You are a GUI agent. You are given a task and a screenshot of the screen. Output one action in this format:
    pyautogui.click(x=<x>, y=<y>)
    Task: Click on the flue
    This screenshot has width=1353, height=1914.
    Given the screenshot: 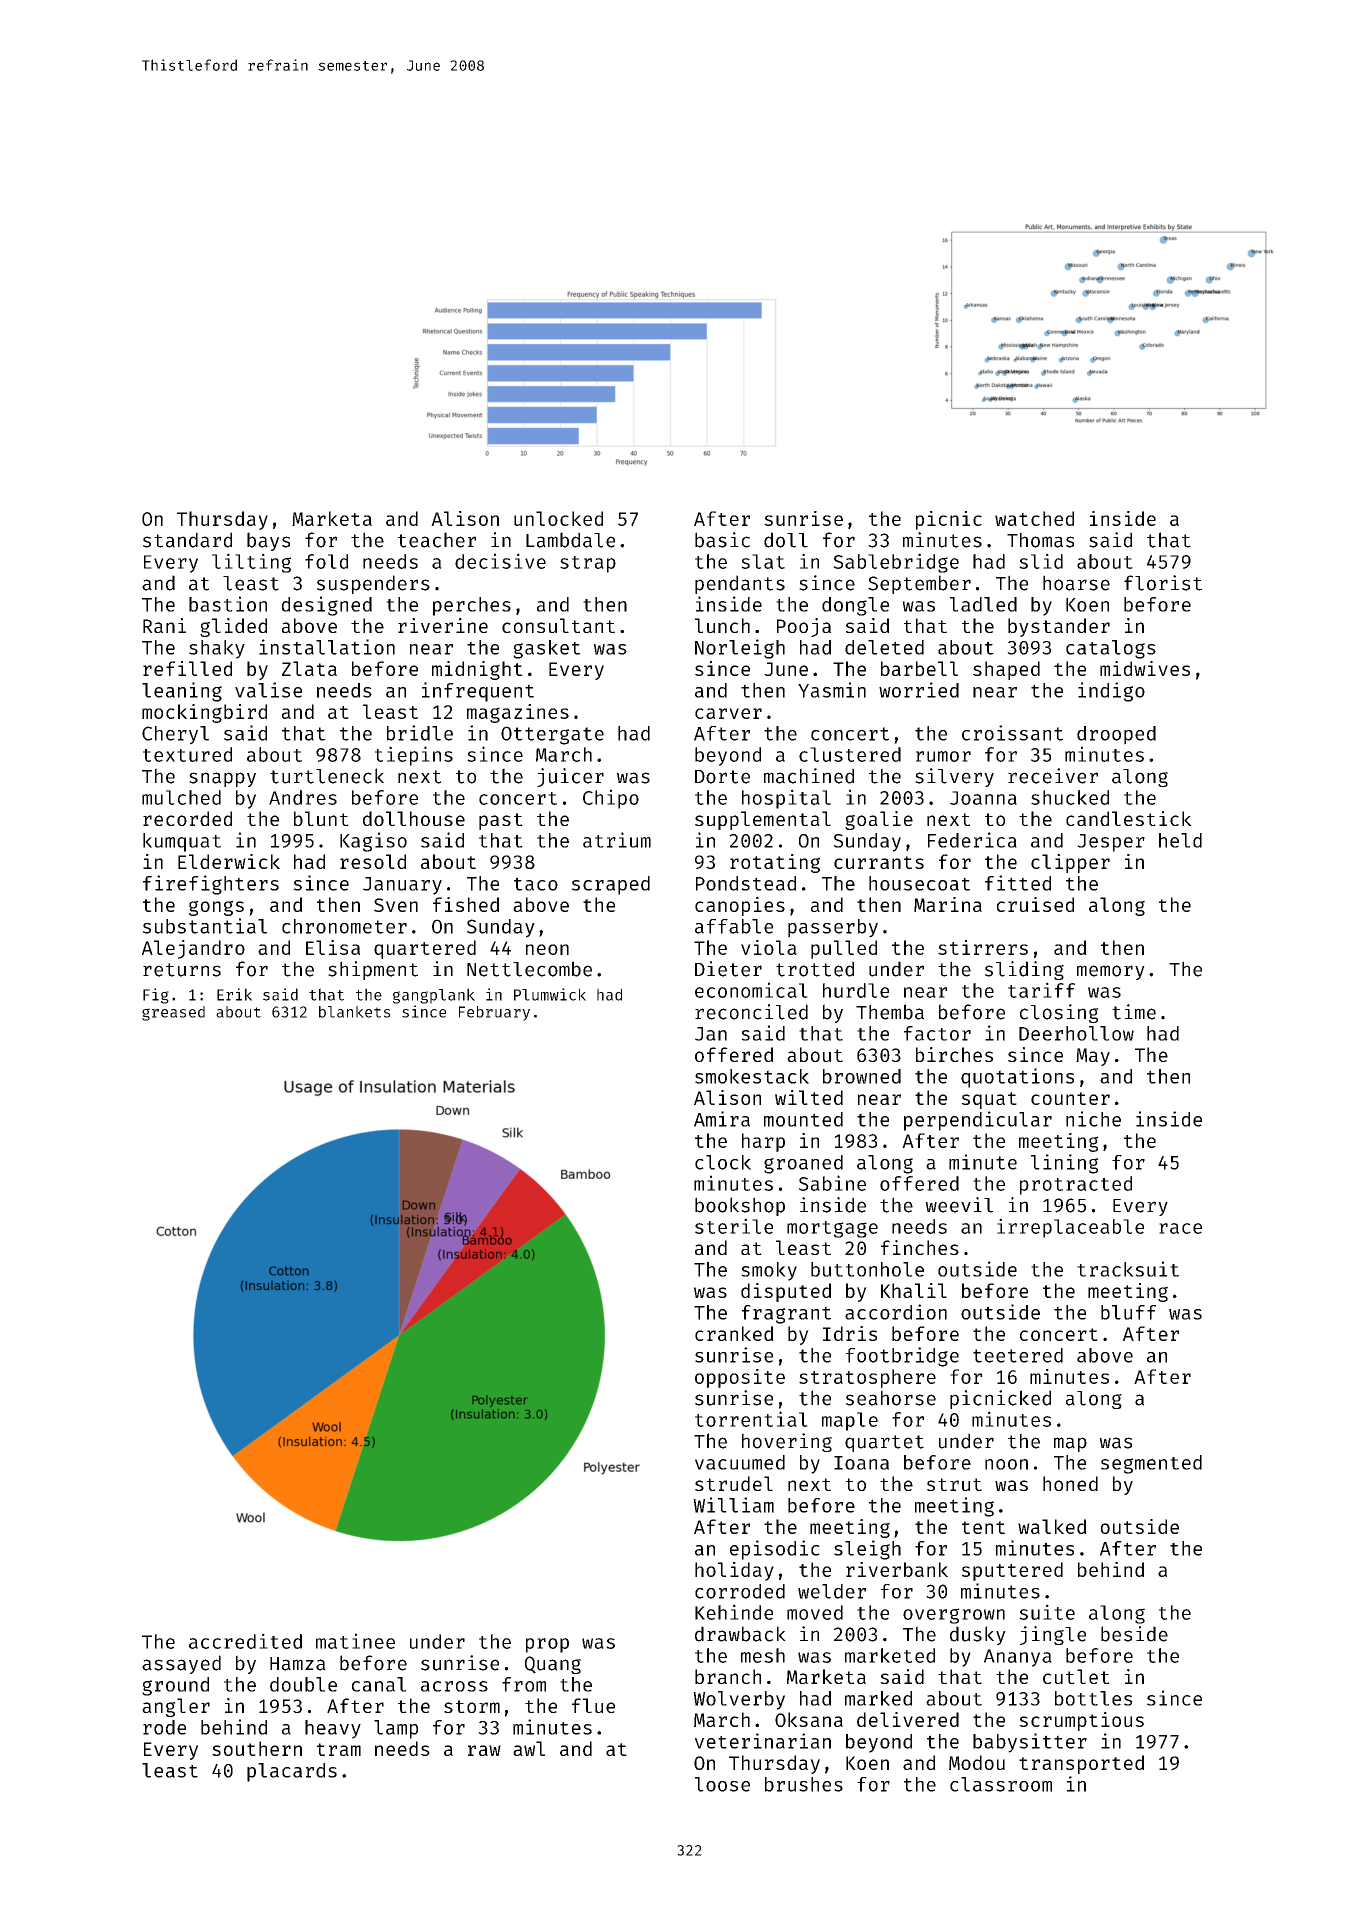 What is the action you would take?
    pyautogui.click(x=593, y=1705)
